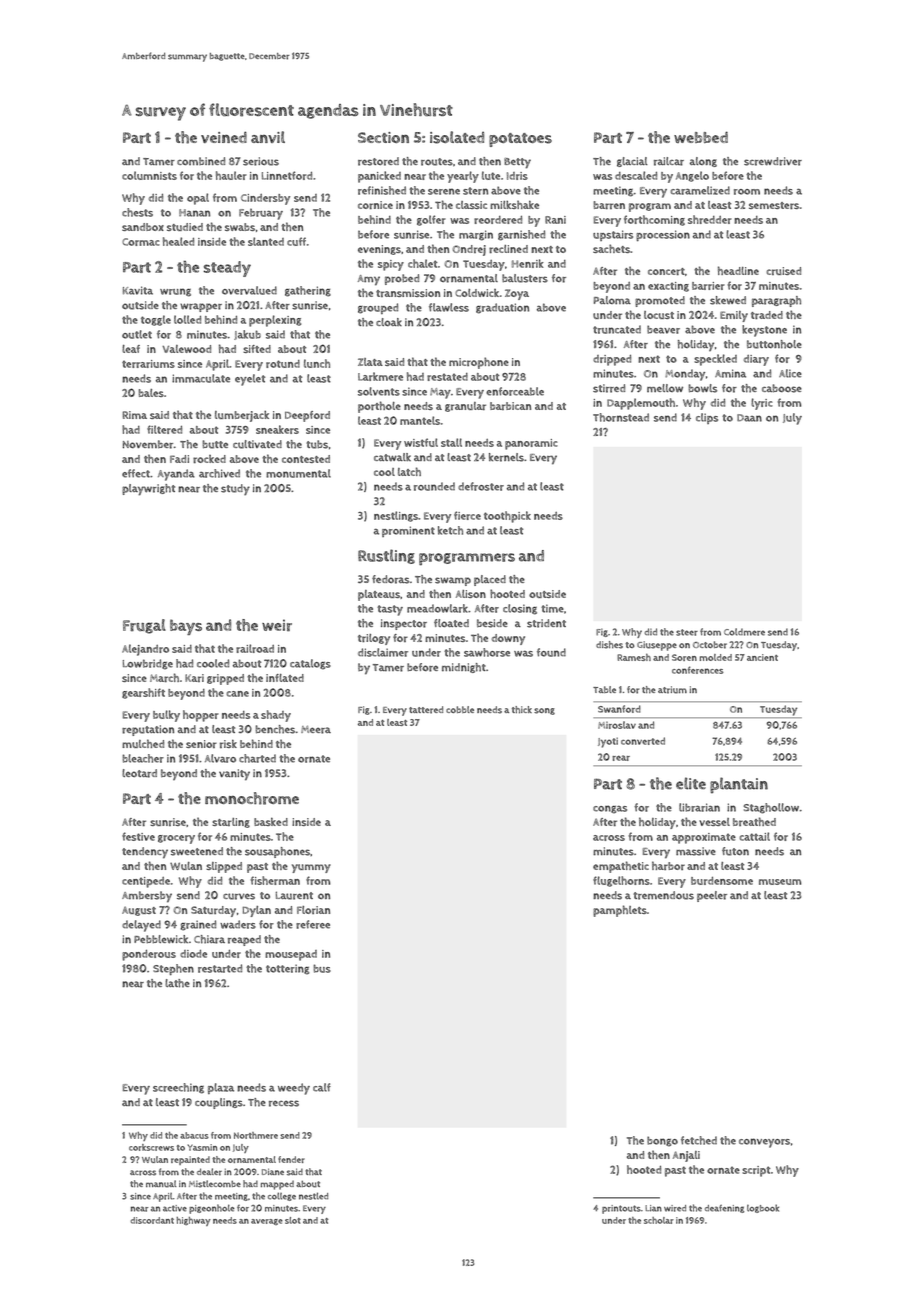 The width and height of the image is (924, 1308). Describe the element at coordinates (672, 690) in the image. I see `atrium` at that location.
